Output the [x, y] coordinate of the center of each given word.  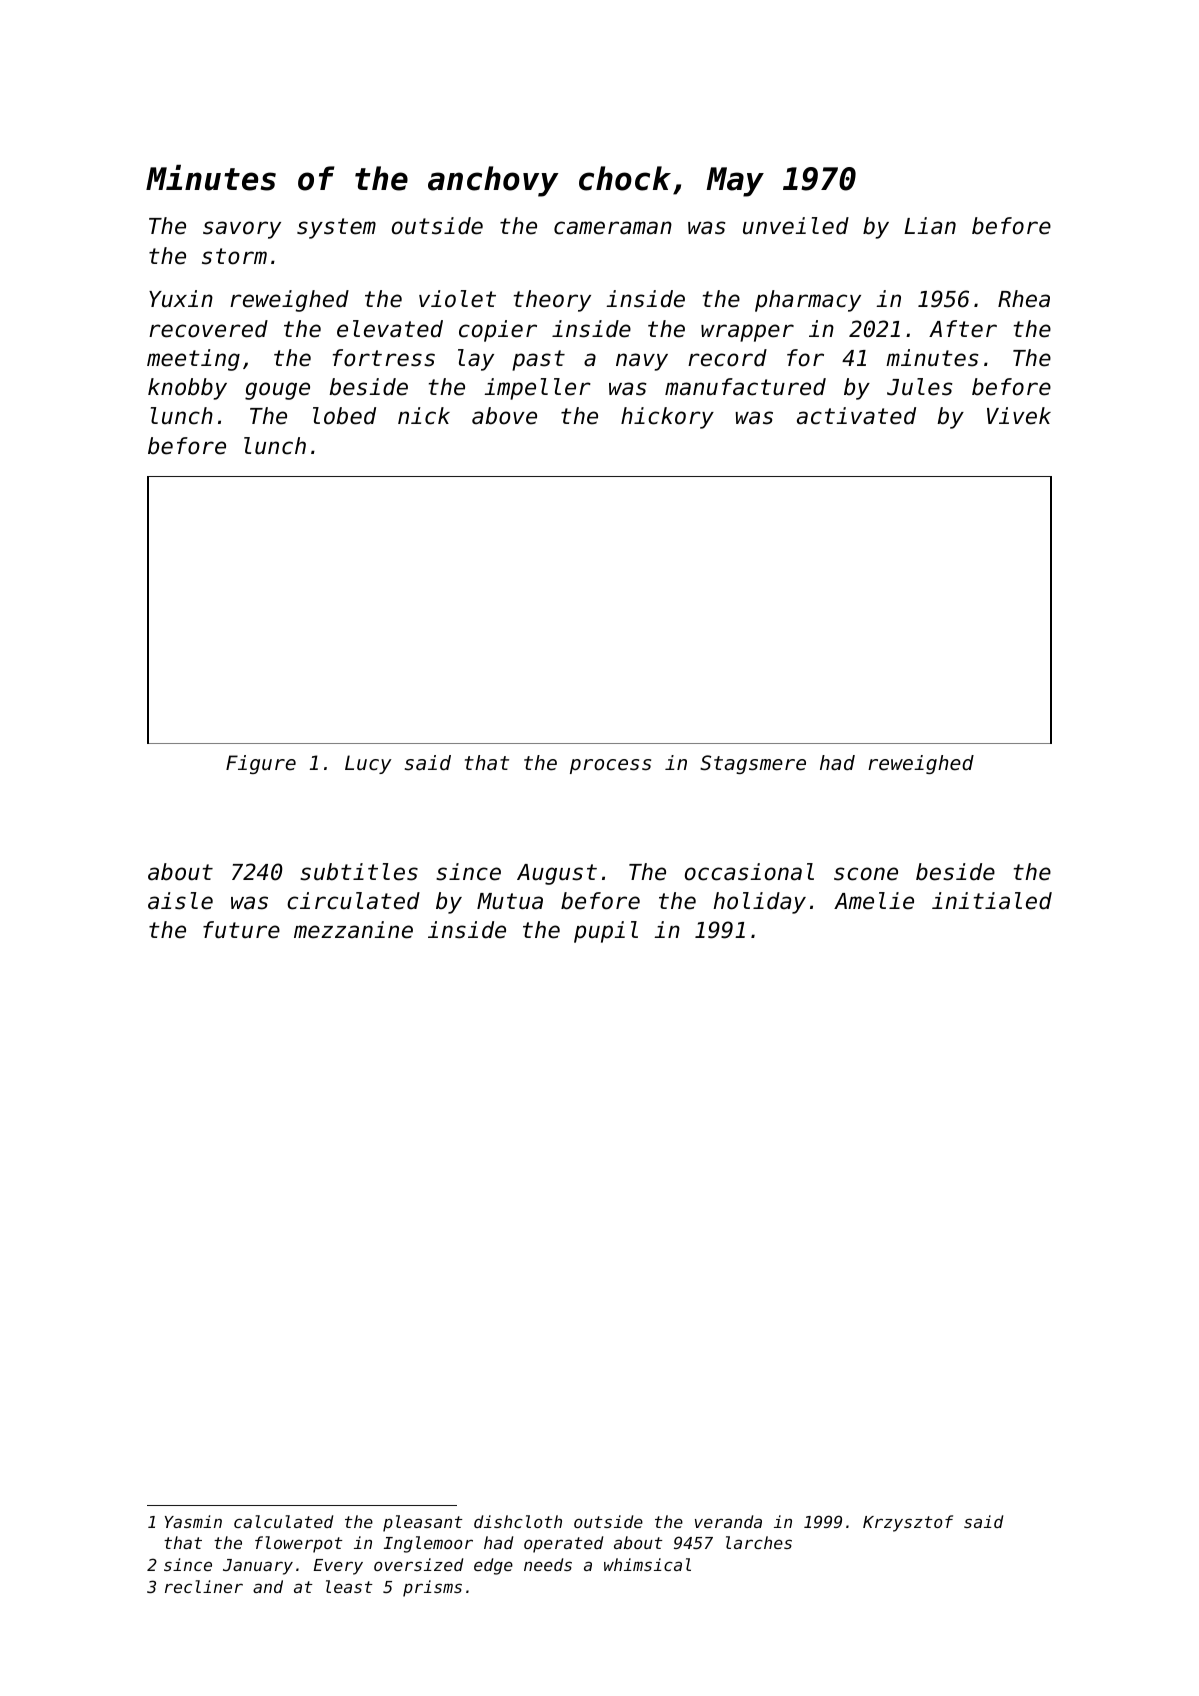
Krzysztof [908, 1523]
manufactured [745, 387]
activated [856, 416]
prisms [432, 1588]
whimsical [647, 1564]
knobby [187, 389]
